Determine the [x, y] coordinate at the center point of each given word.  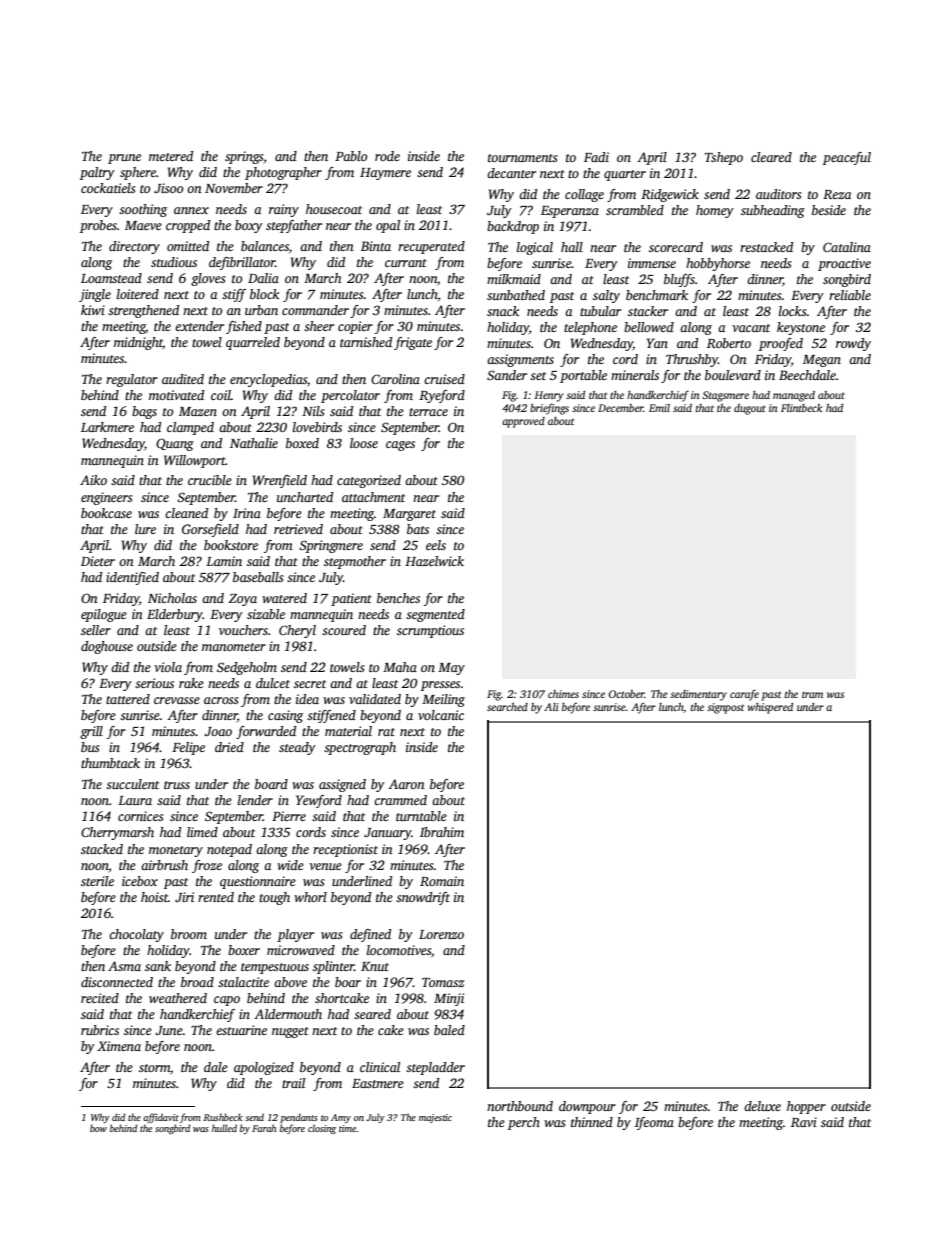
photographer [283, 173]
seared [372, 1014]
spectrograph [360, 748]
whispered [770, 708]
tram [812, 694]
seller [96, 630]
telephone [590, 328]
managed [794, 396]
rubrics [100, 1030]
